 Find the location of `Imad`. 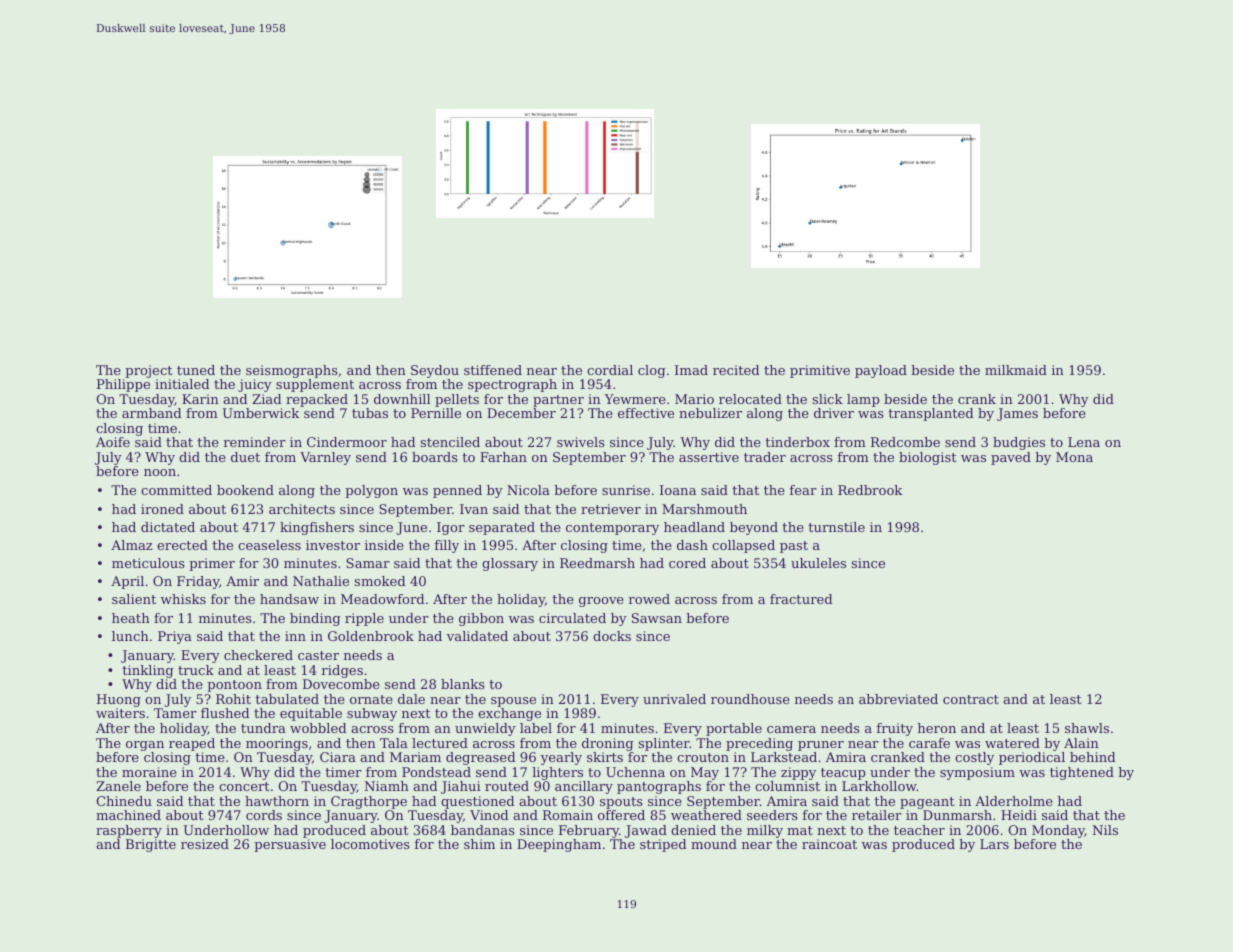

Imad is located at coordinates (691, 370).
